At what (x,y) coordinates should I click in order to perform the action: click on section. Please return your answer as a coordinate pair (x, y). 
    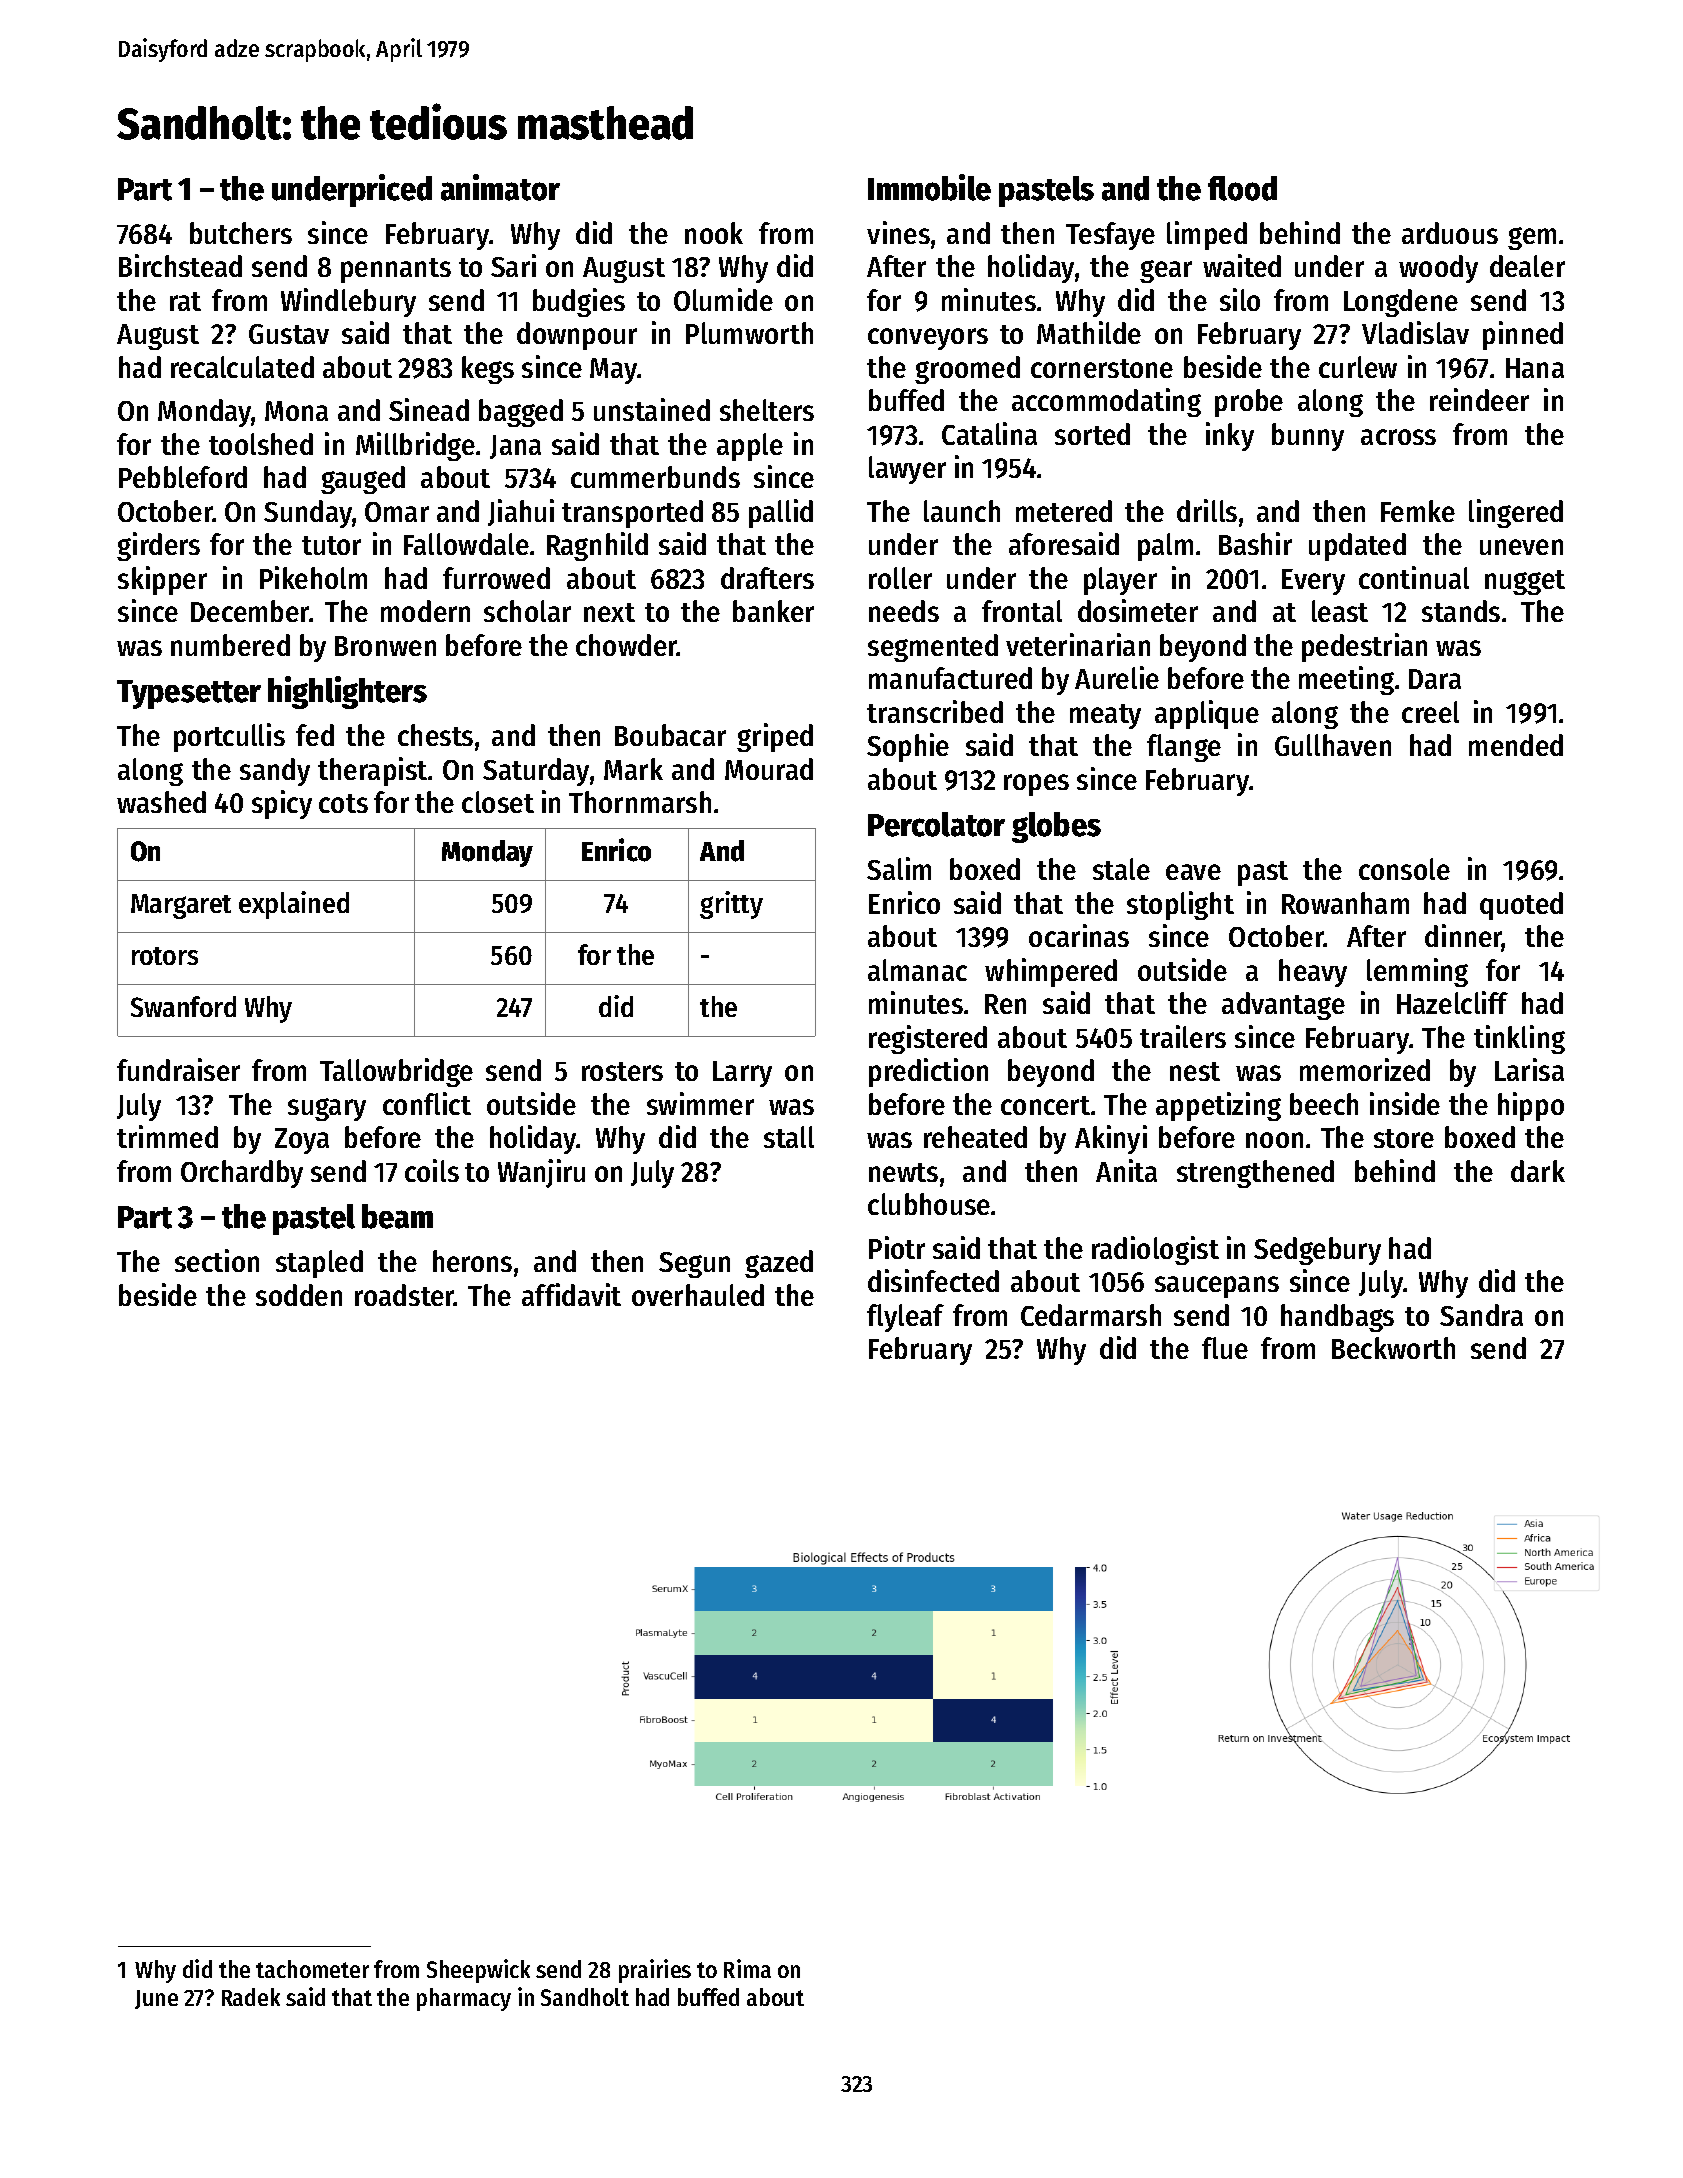
    Looking at the image, I should click on (217, 1260).
